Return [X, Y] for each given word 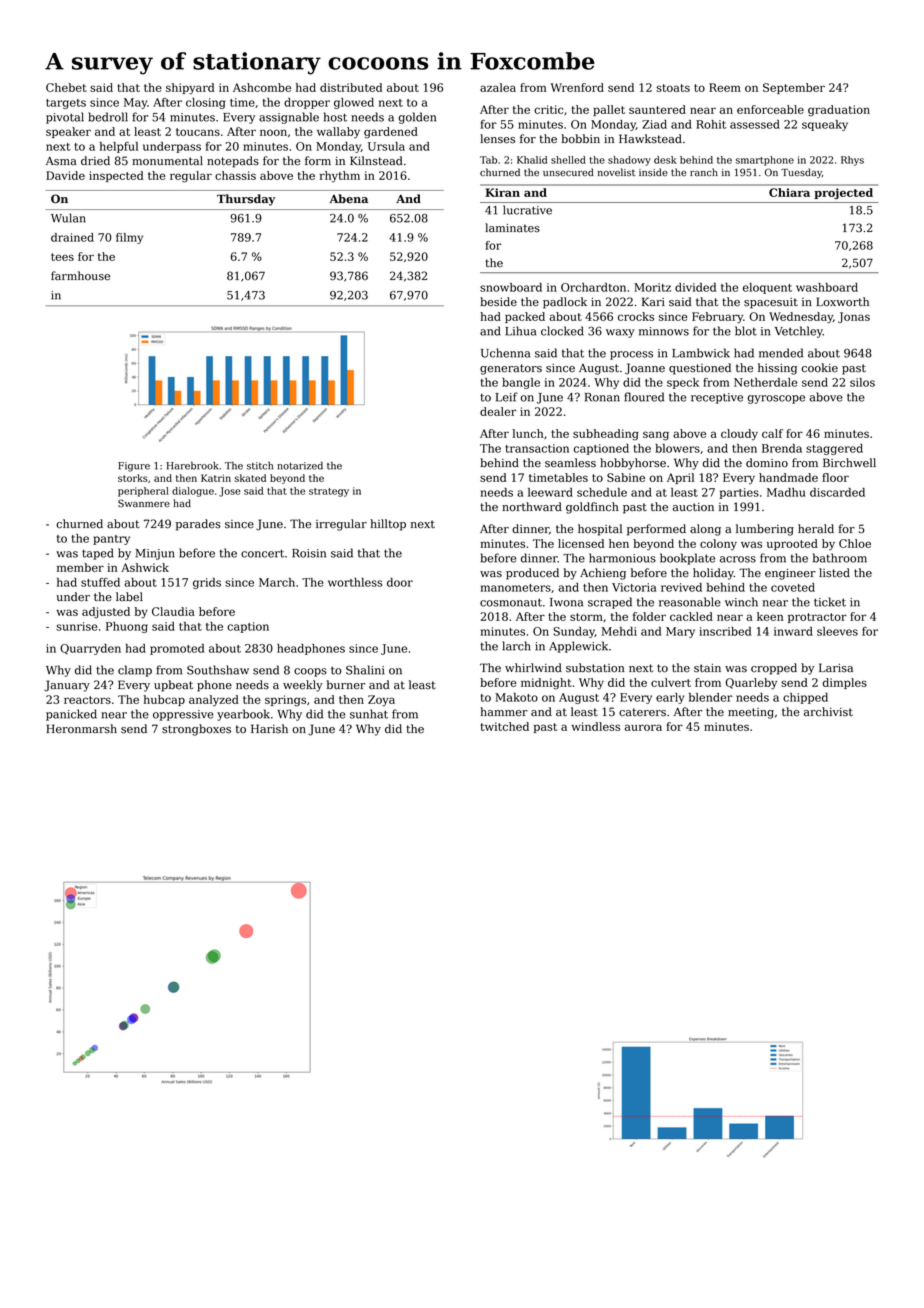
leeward [550, 492]
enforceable [770, 109]
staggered [834, 449]
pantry [111, 540]
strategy [329, 492]
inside [653, 172]
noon [273, 132]
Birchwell [849, 463]
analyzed [214, 701]
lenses [497, 139]
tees [62, 257]
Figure [134, 467]
